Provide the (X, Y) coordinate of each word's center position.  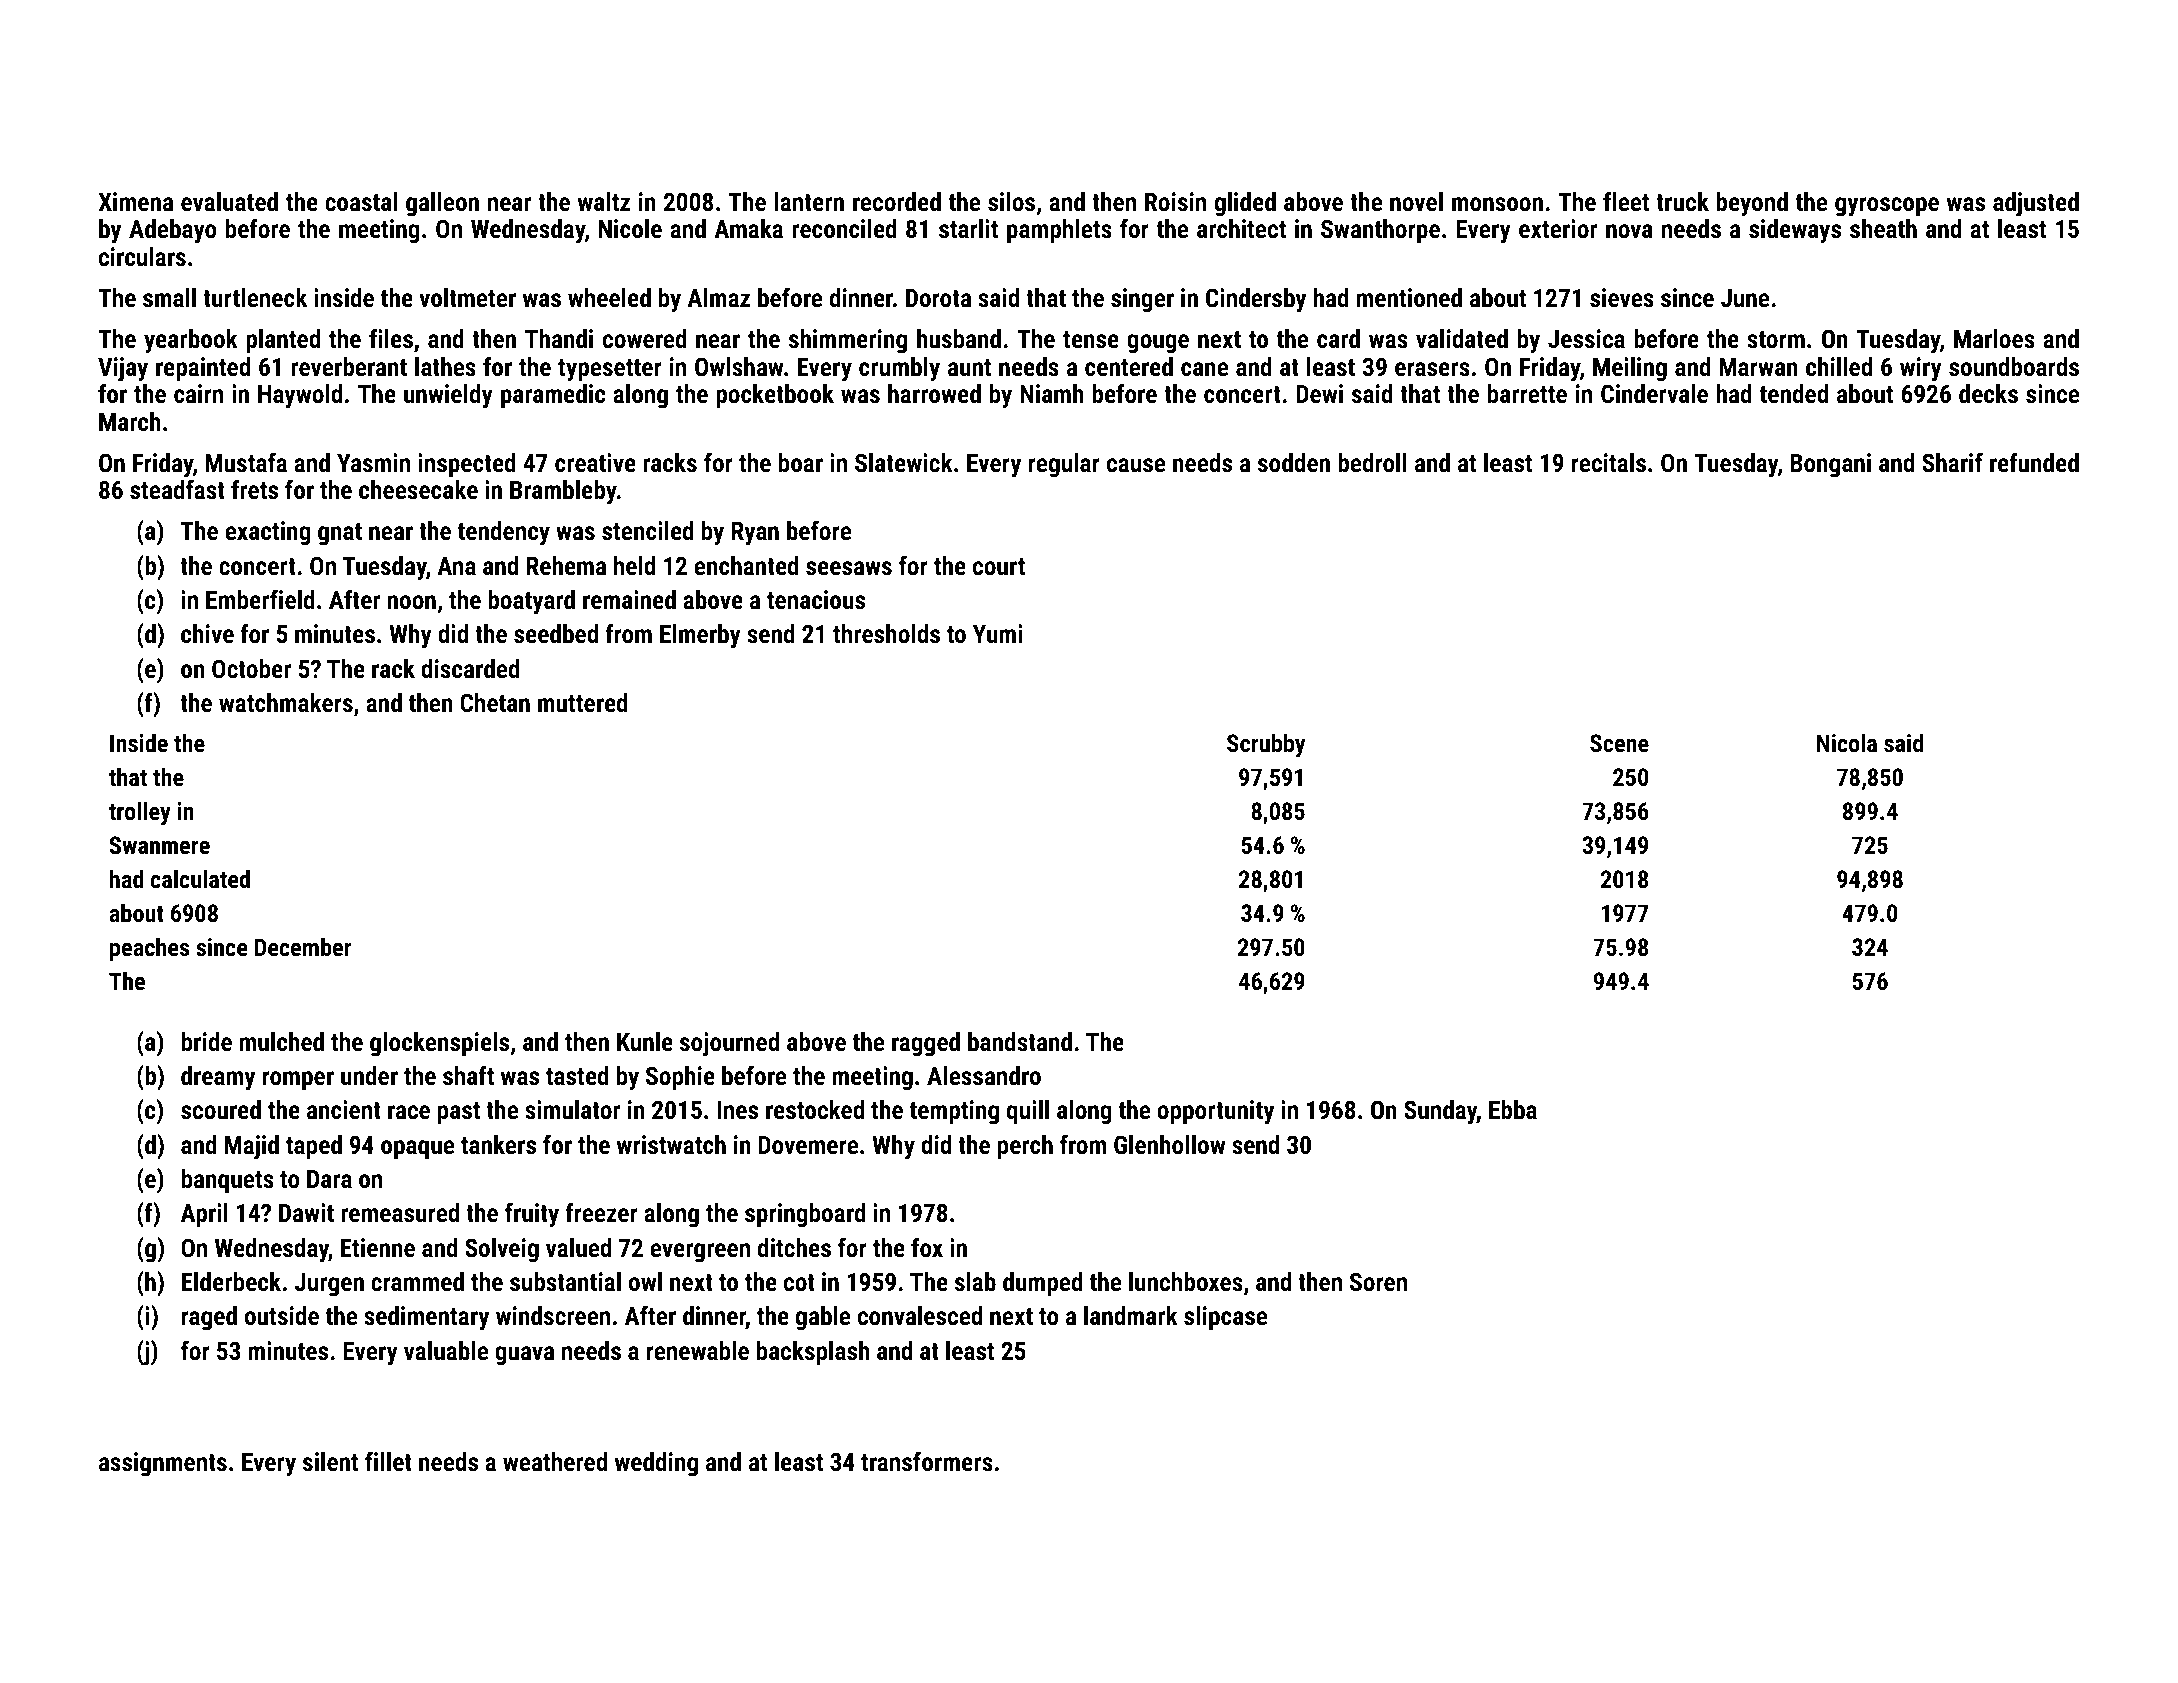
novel (1416, 201)
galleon (442, 204)
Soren (1378, 1281)
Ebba (1513, 1109)
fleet (1626, 201)
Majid (252, 1147)
